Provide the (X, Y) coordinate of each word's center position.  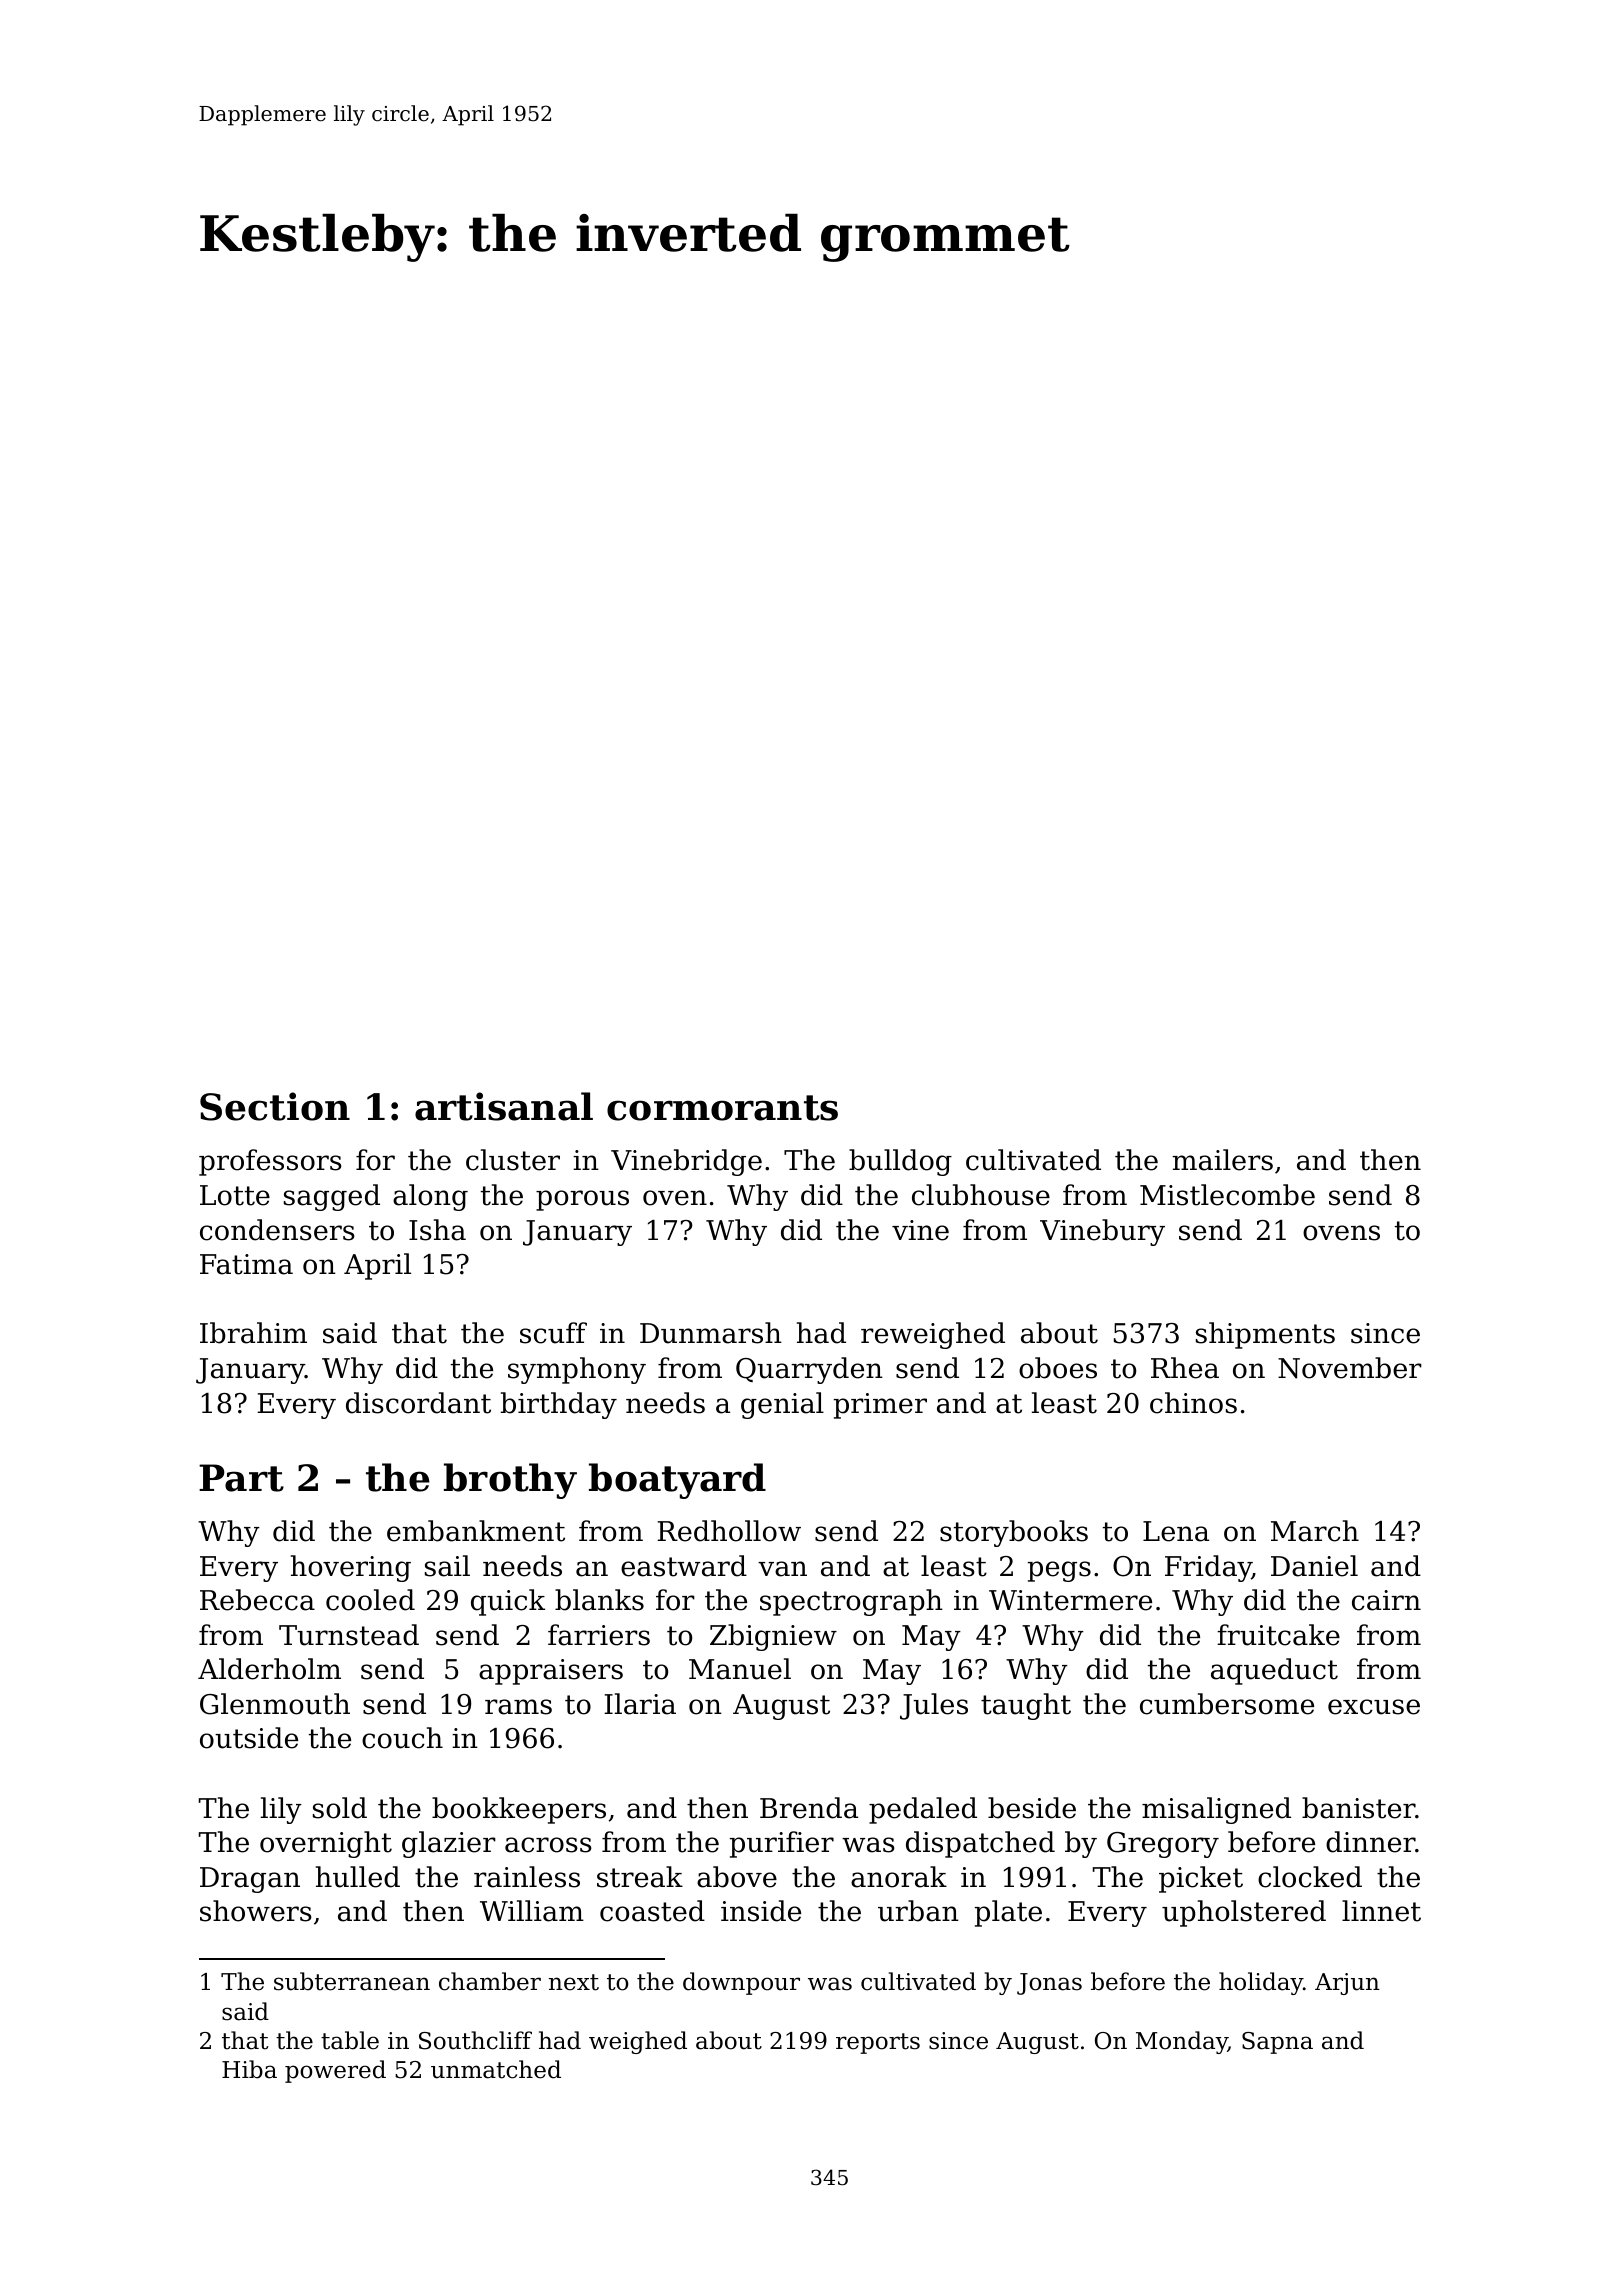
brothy (510, 1481)
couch (402, 1738)
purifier (782, 1844)
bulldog (900, 1162)
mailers (1222, 1160)
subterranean (352, 1981)
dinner (1371, 1842)
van (782, 1569)
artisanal (504, 1106)
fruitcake (1278, 1635)
